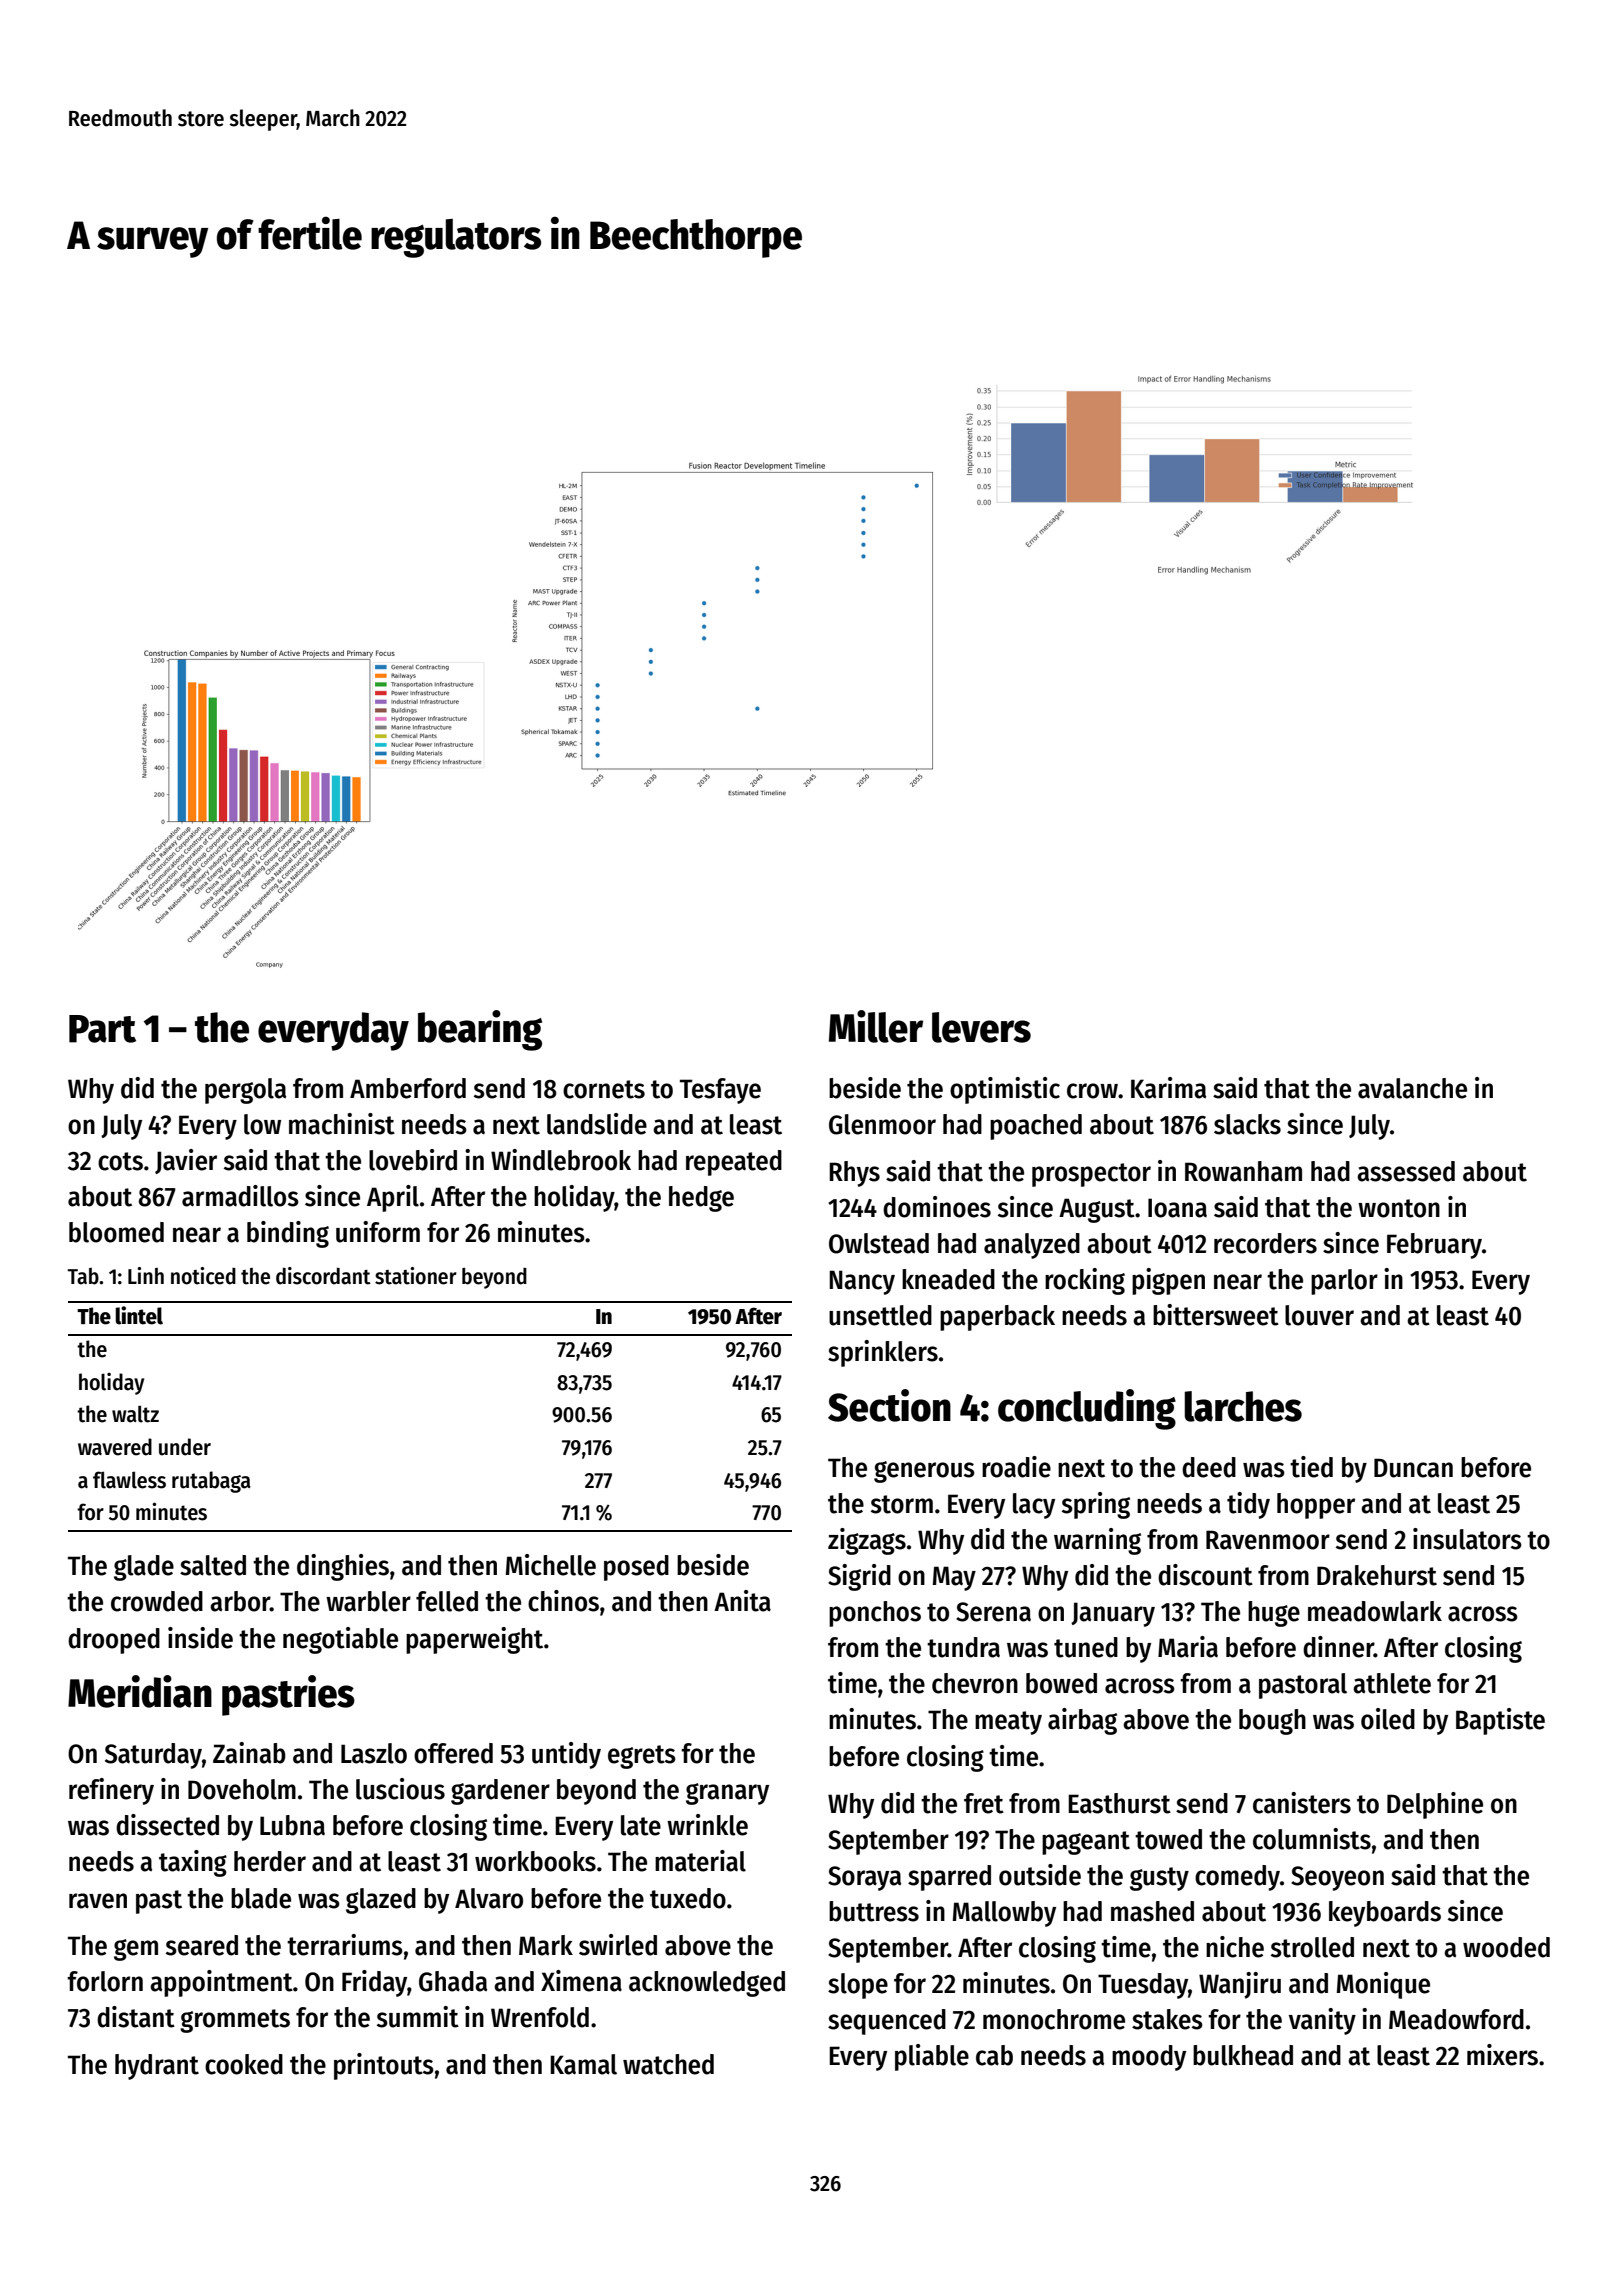  I want to click on parlor, so click(1344, 1282).
